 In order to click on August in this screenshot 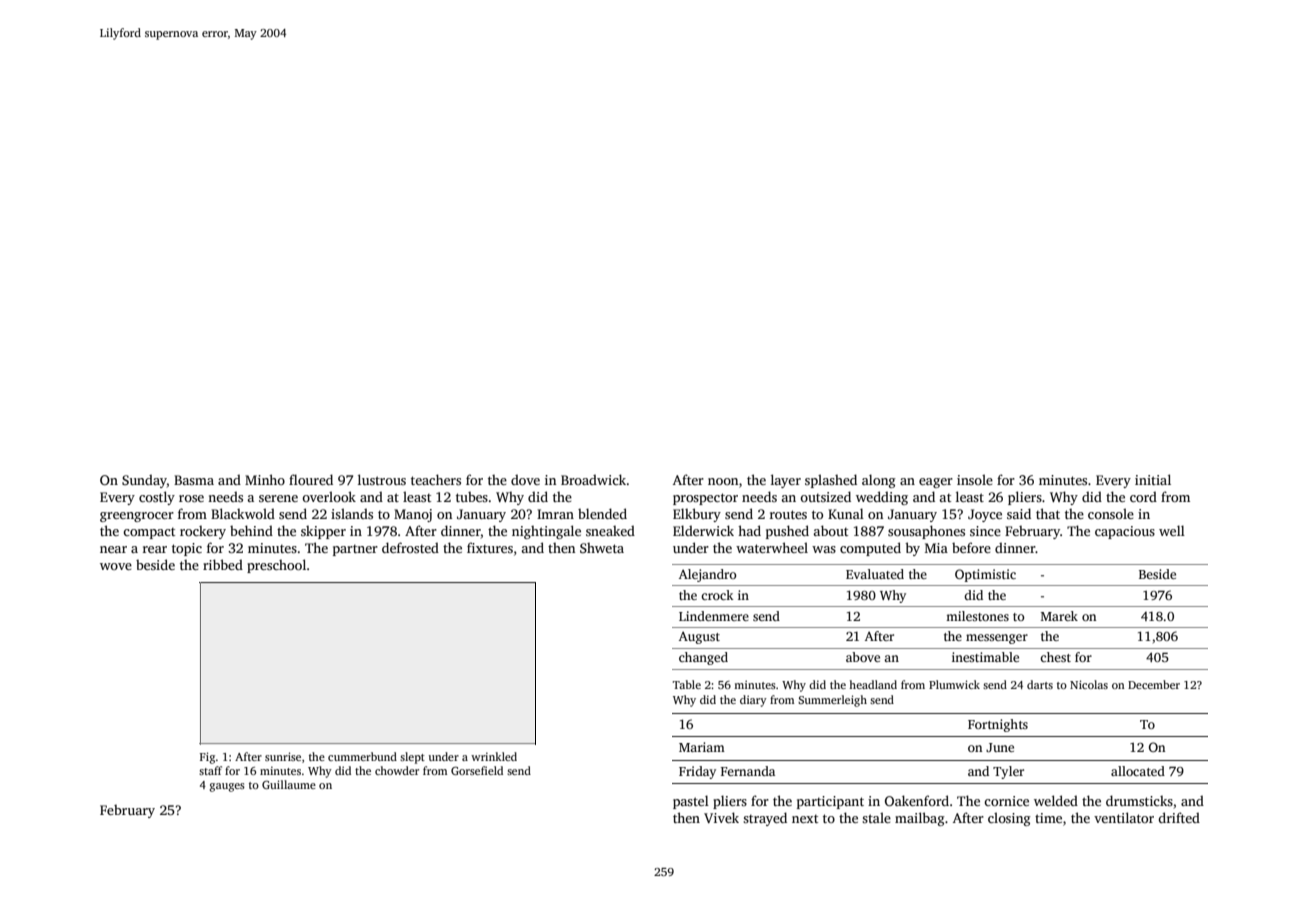, I will do `click(699, 637)`.
